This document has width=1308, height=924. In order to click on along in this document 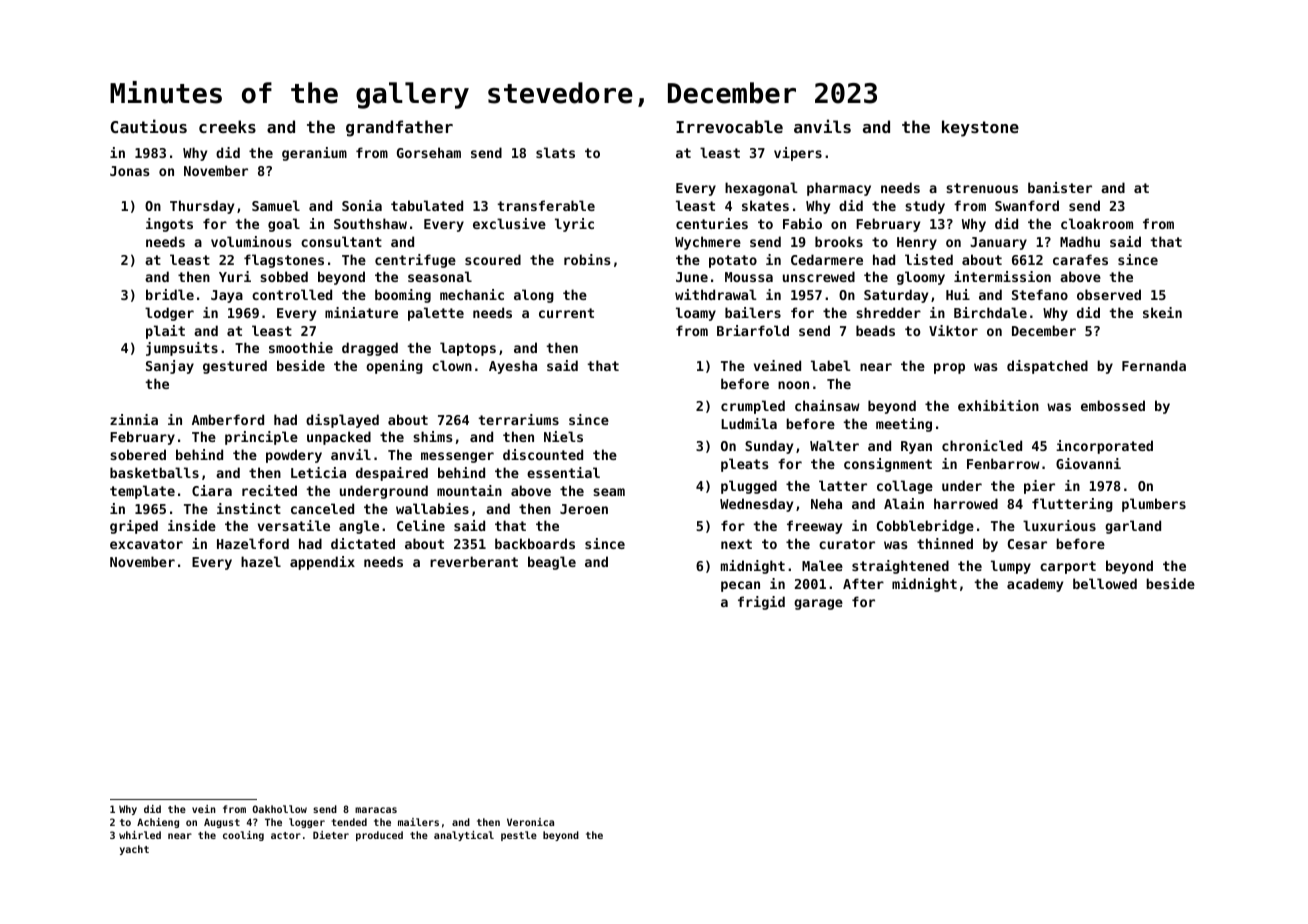, I will do `click(534, 296)`.
